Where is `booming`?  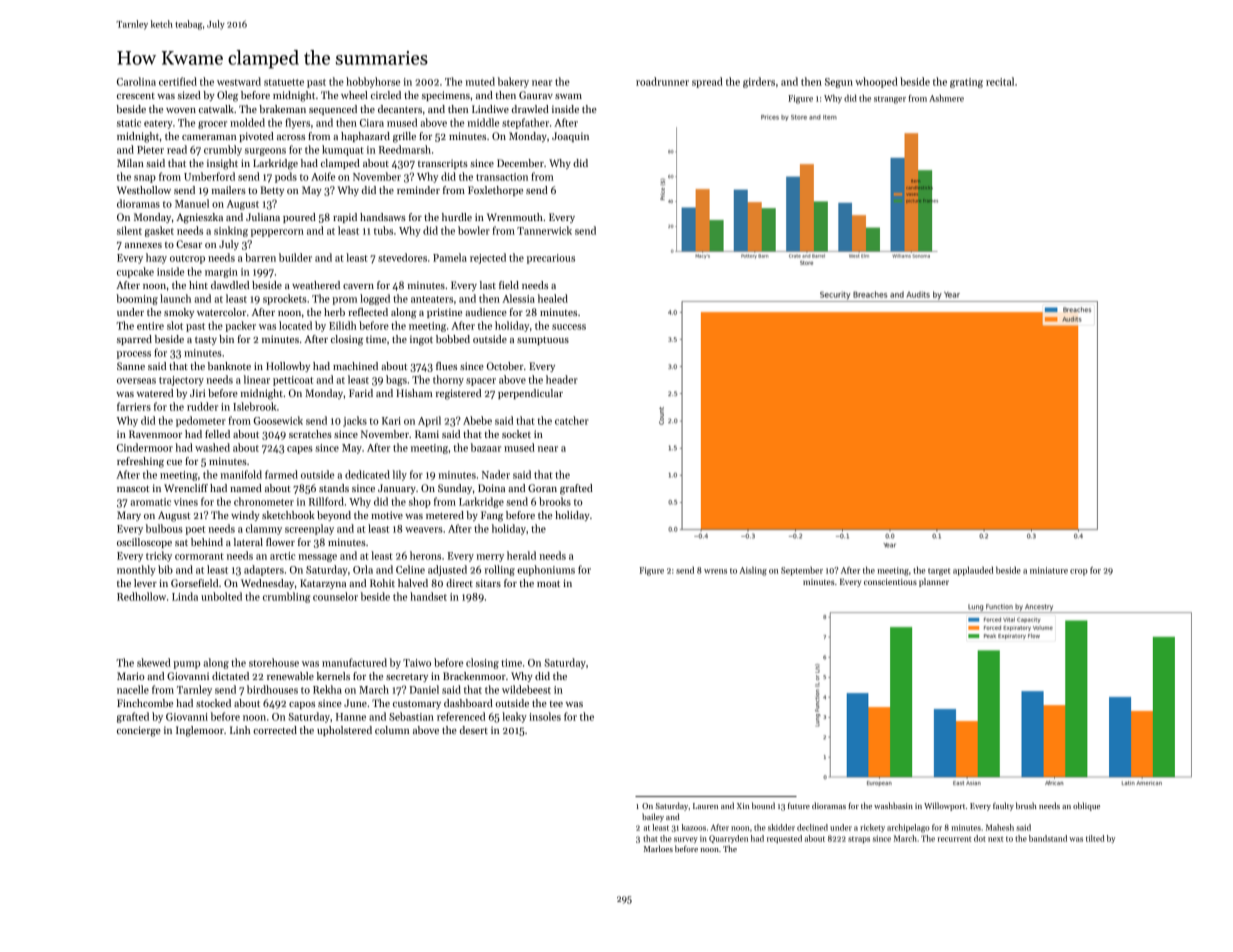 booming is located at coordinates (137, 299).
